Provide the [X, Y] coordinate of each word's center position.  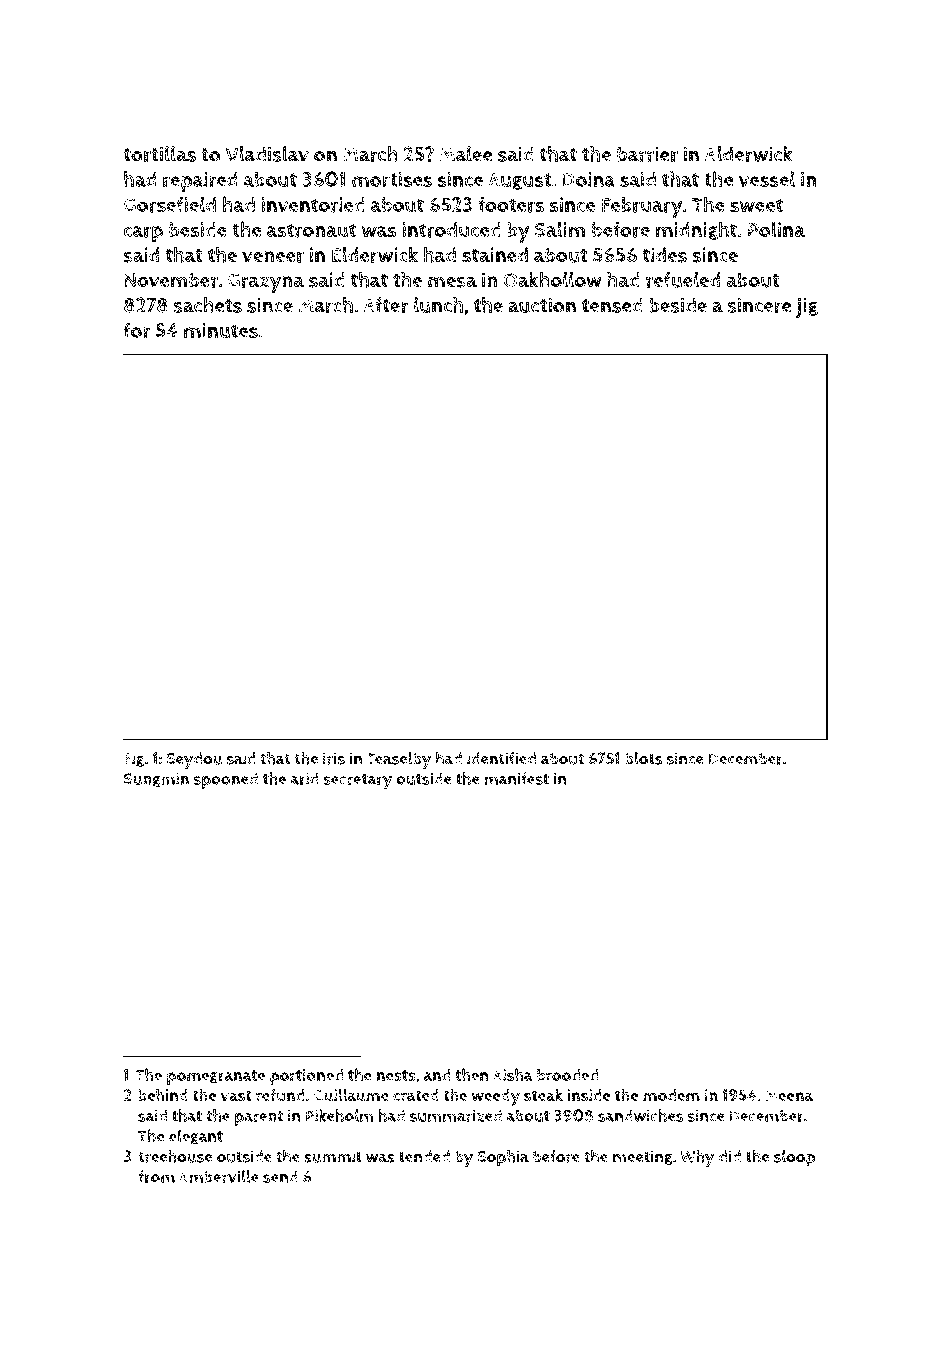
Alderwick [749, 154]
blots [643, 758]
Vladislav [267, 154]
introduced [452, 230]
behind [163, 1095]
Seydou [194, 760]
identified [501, 758]
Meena [789, 1095]
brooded [567, 1075]
